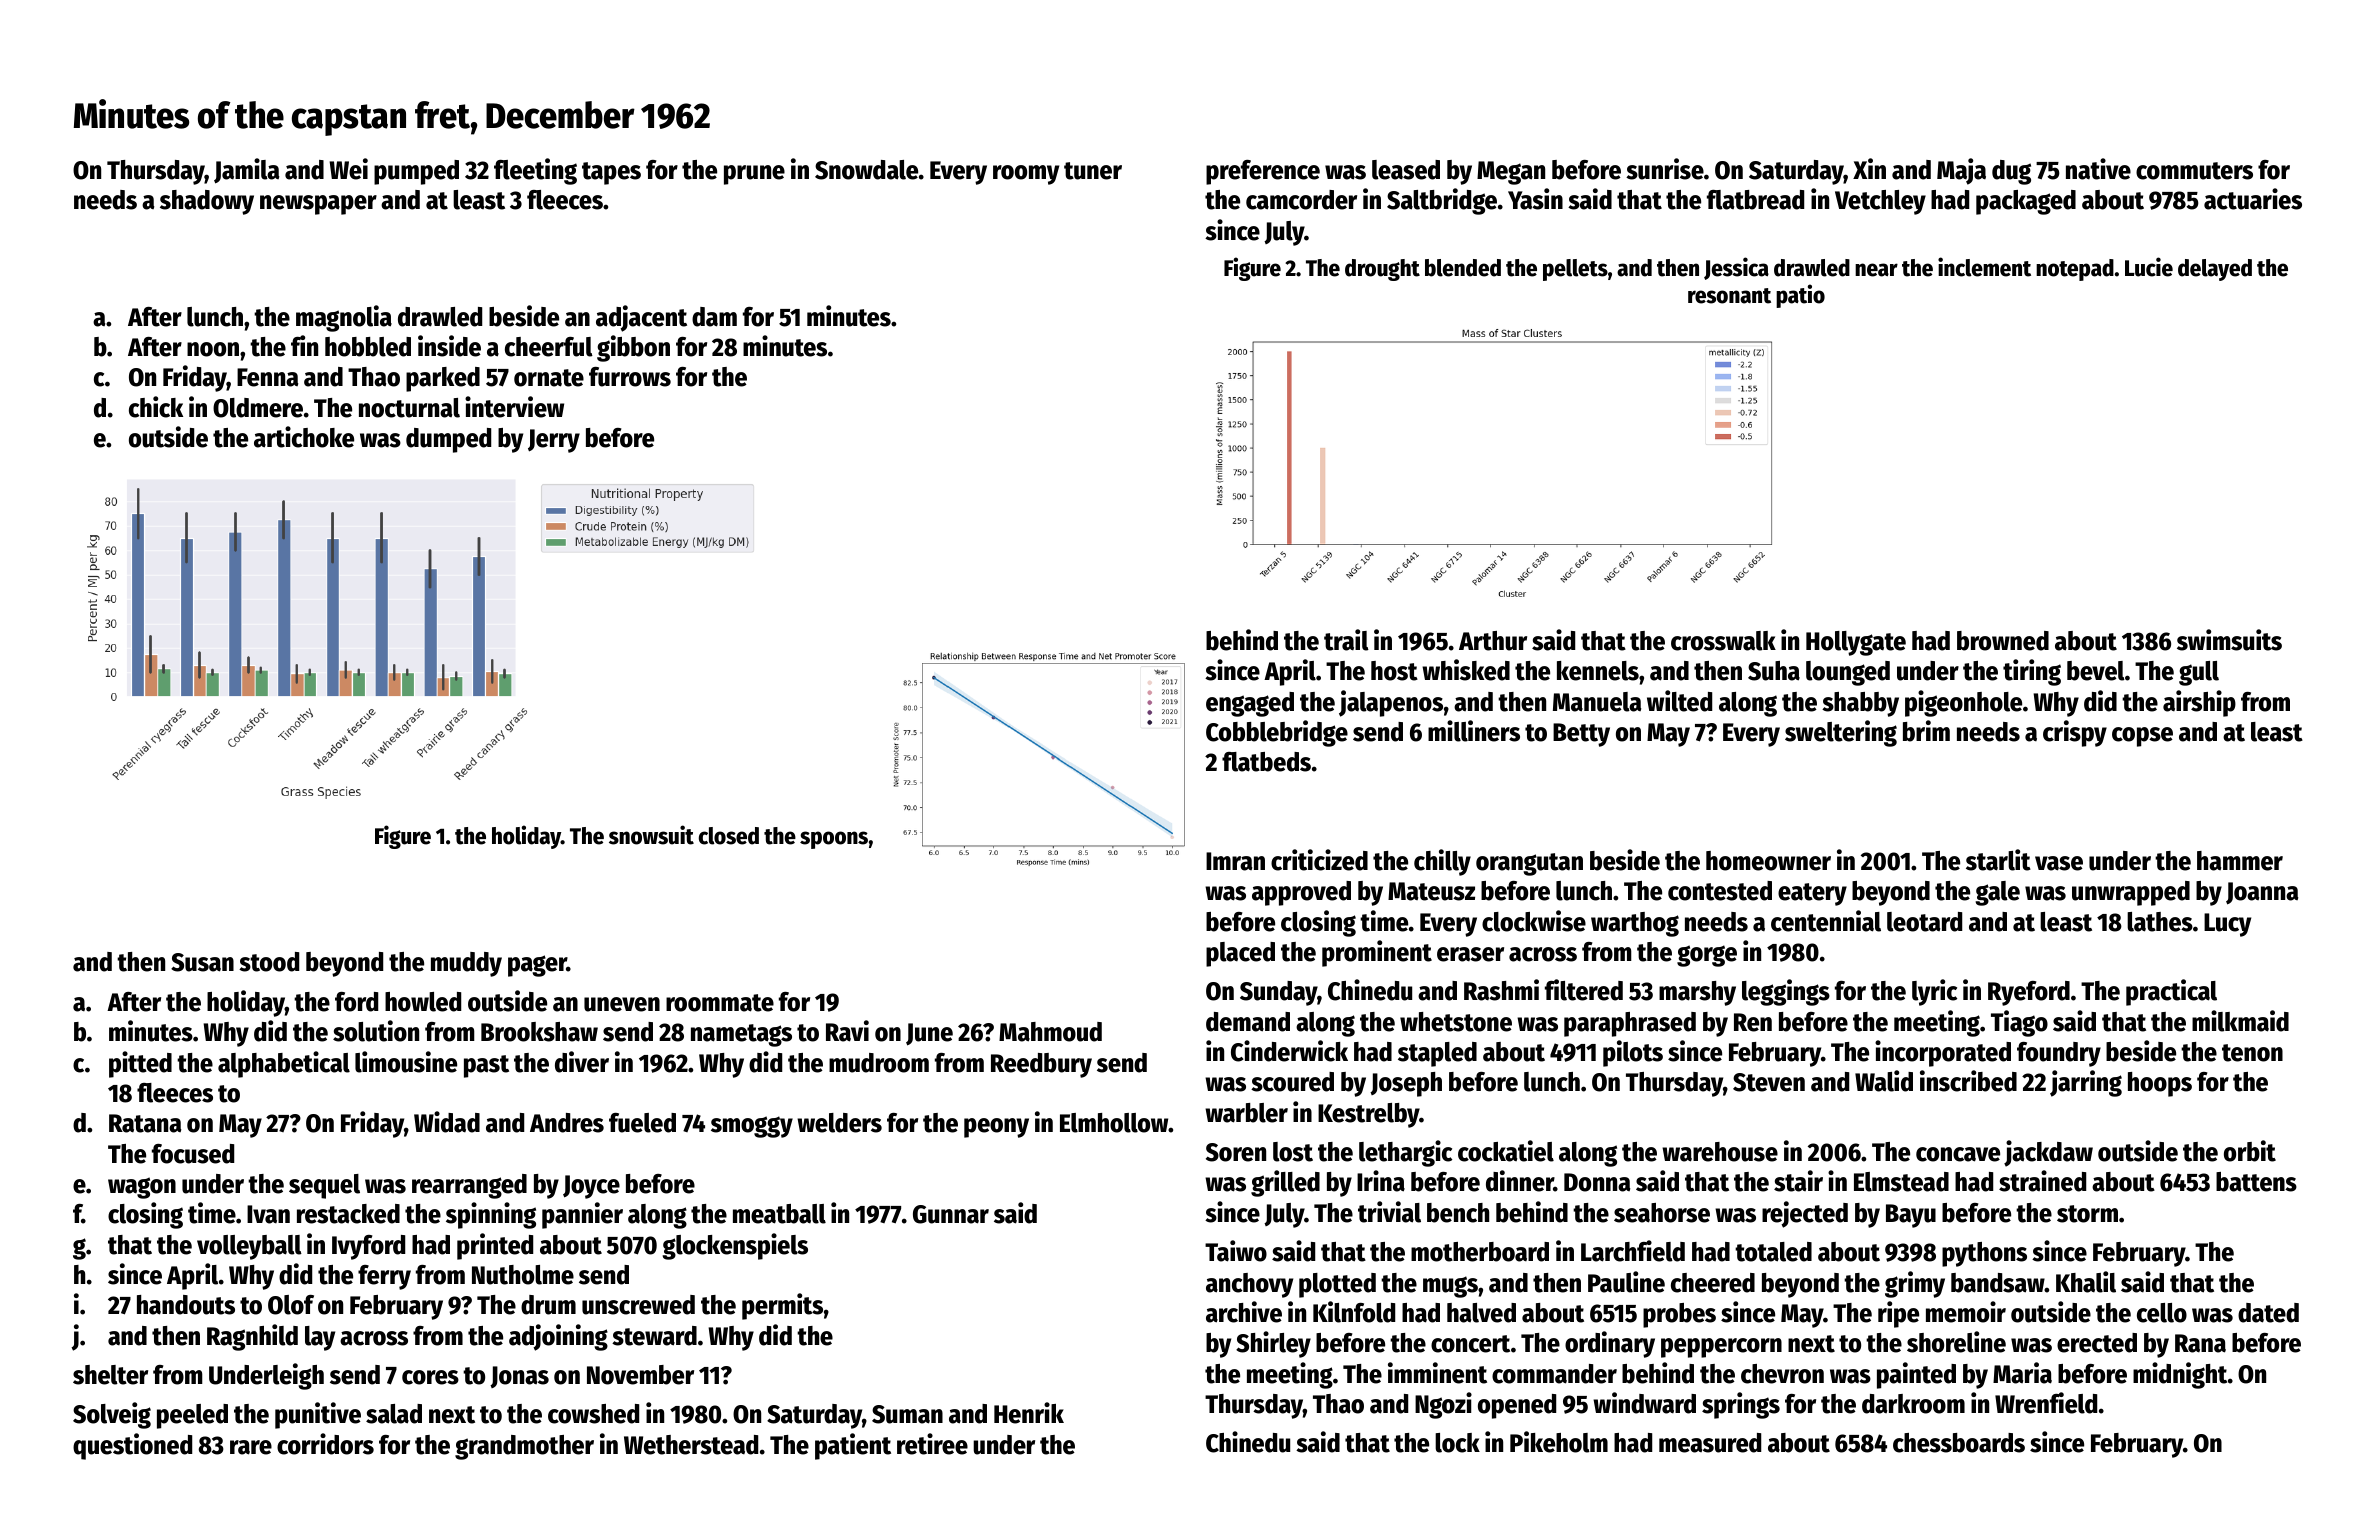 The height and width of the image is (1540, 2380). Describe the element at coordinates (1529, 864) in the image. I see `orangutan` at that location.
